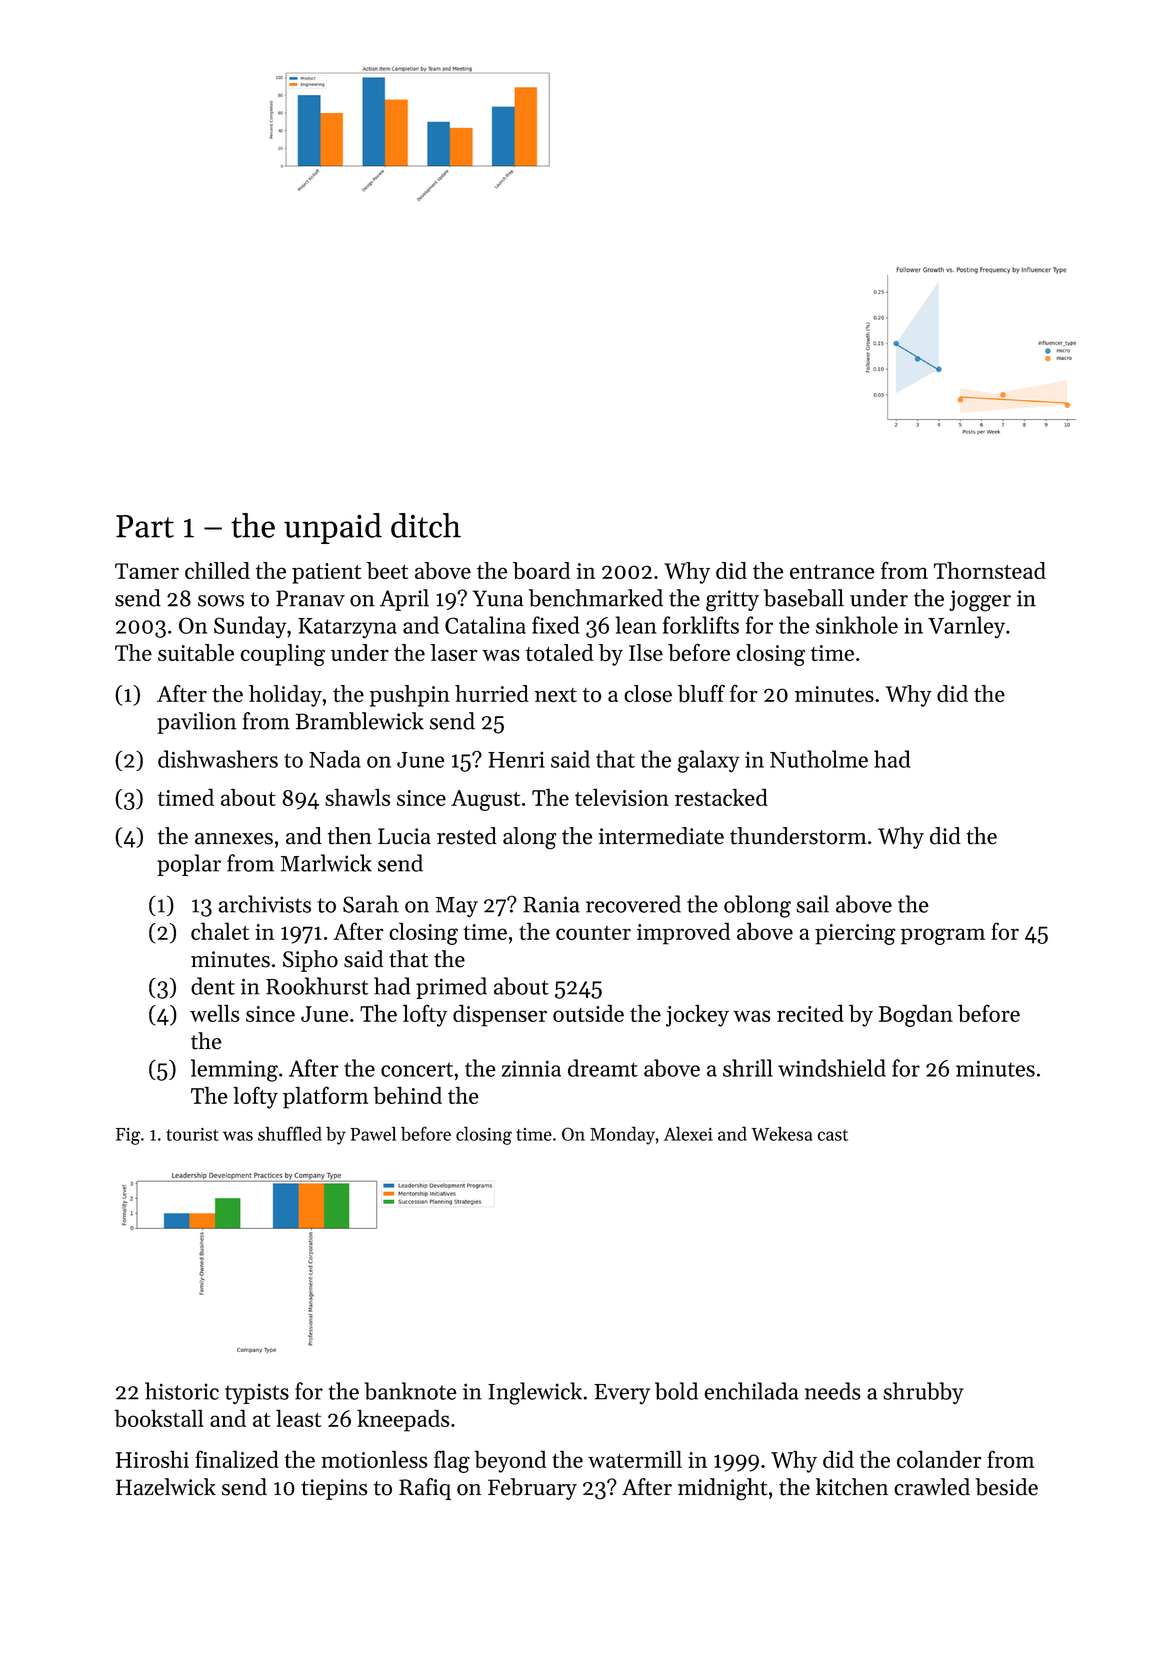  Describe the element at coordinates (426, 525) in the screenshot. I see `ditch` at that location.
